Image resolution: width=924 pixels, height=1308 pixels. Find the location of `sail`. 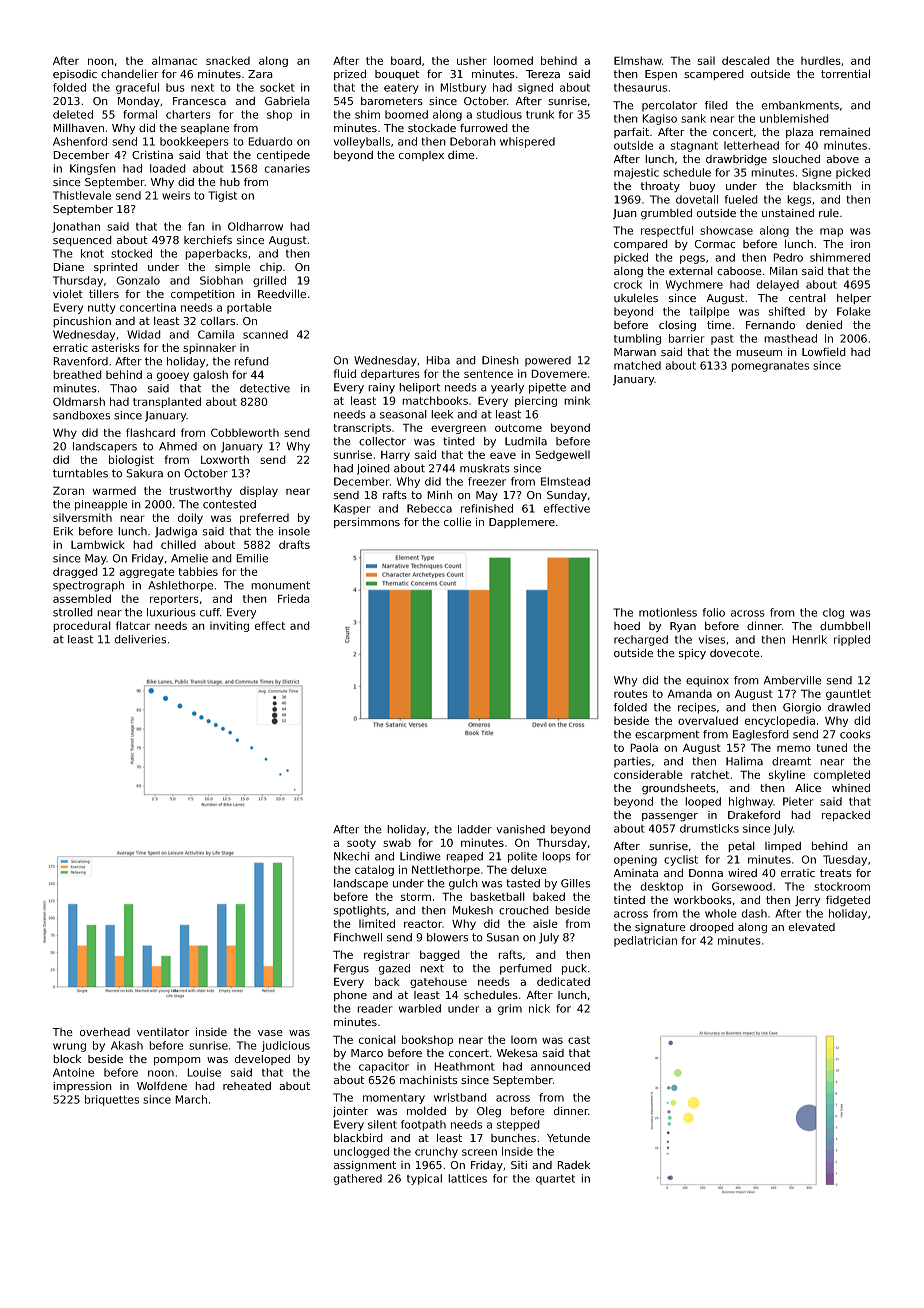

sail is located at coordinates (706, 60).
